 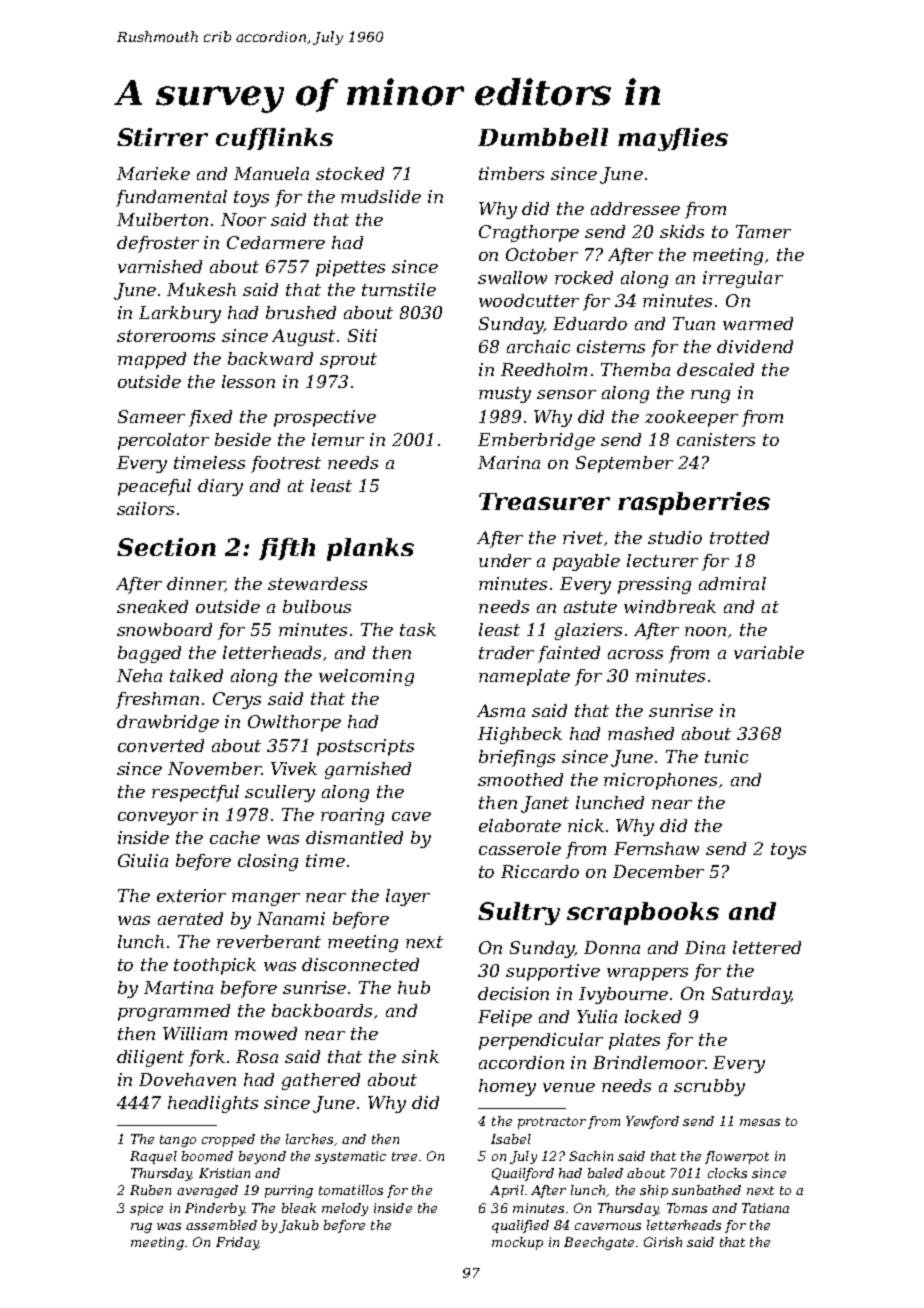 What do you see at coordinates (543, 137) in the screenshot?
I see `Dumbbell` at bounding box center [543, 137].
